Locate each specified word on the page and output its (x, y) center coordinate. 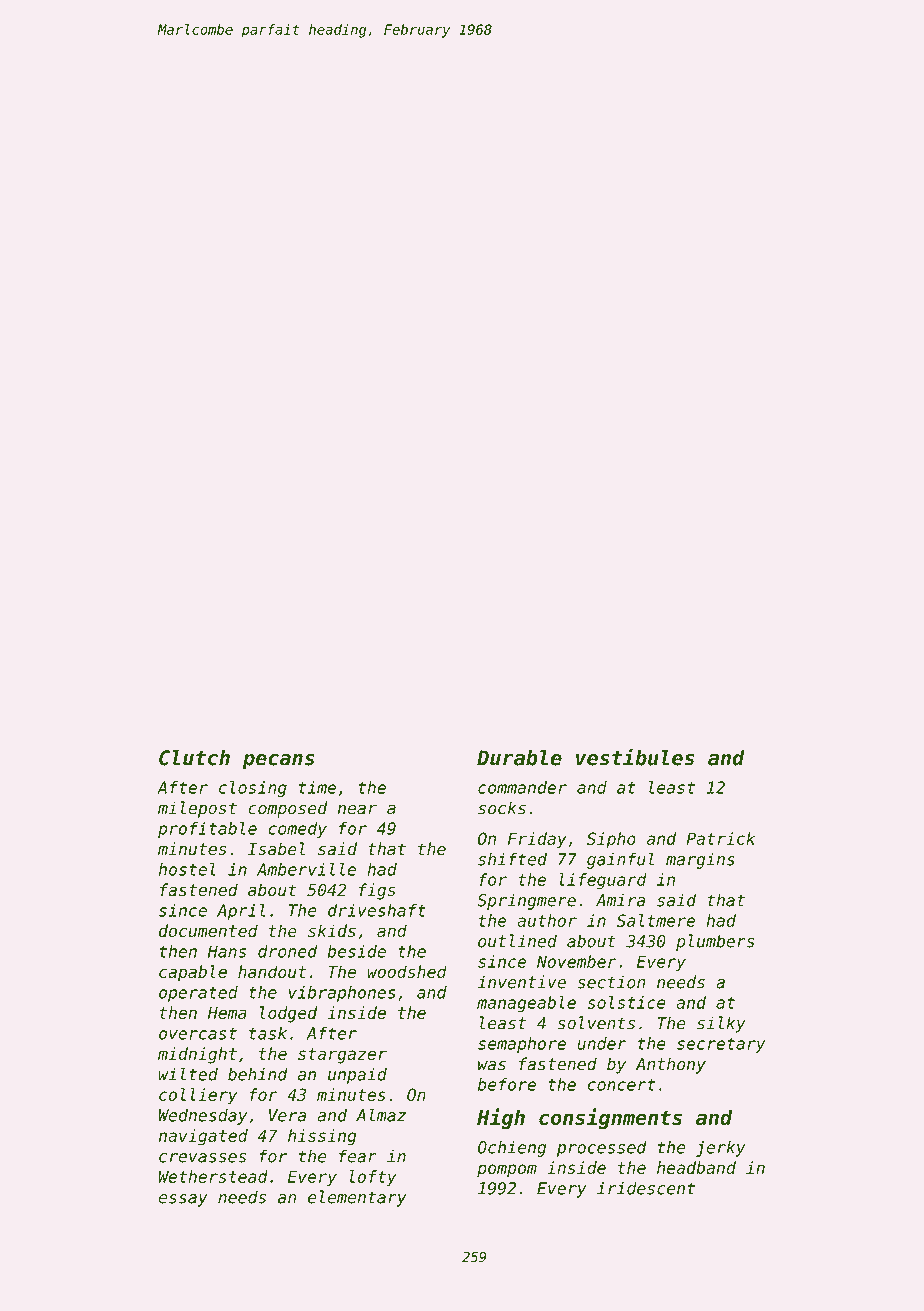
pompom (507, 1170)
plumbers (715, 942)
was (492, 1065)
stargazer (342, 1056)
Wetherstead (213, 1176)
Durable (519, 757)
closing (253, 789)
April (241, 911)
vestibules (635, 757)
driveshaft (377, 910)
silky (721, 1024)
